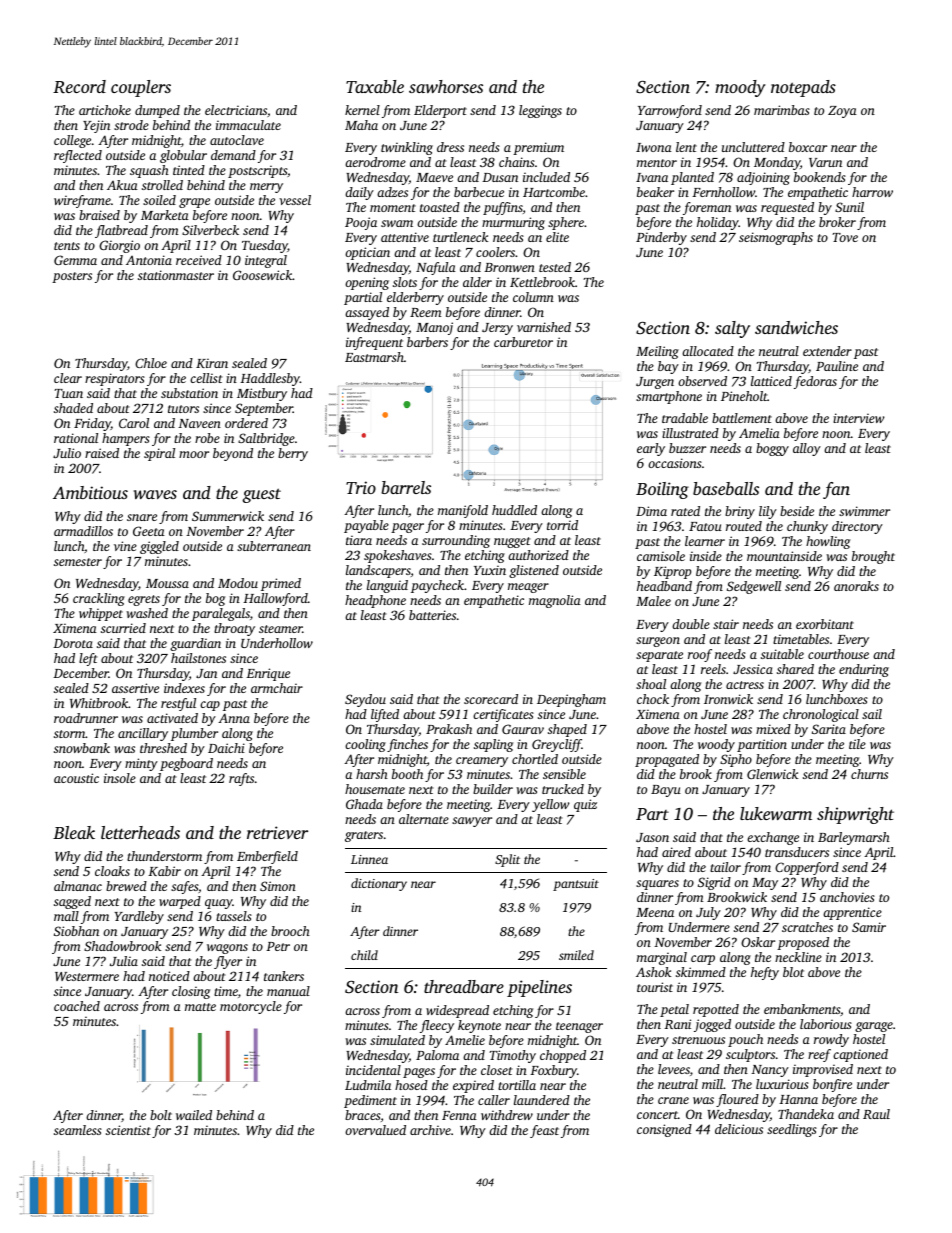 The image size is (952, 1233). I want to click on letterheads, so click(140, 832).
